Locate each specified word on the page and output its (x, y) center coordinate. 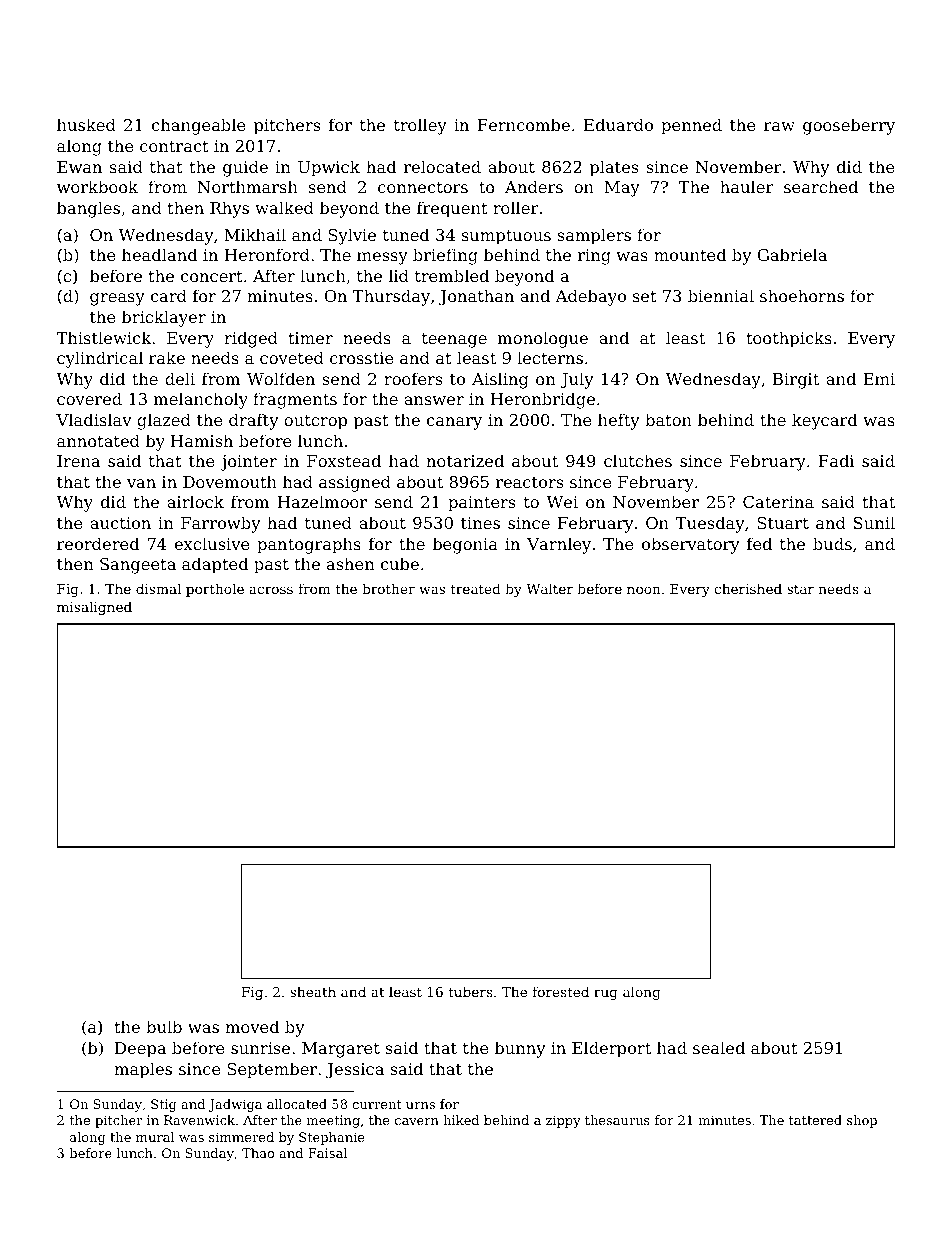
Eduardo (618, 124)
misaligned (94, 608)
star (800, 589)
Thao (258, 1153)
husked (86, 124)
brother (388, 588)
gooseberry (849, 126)
